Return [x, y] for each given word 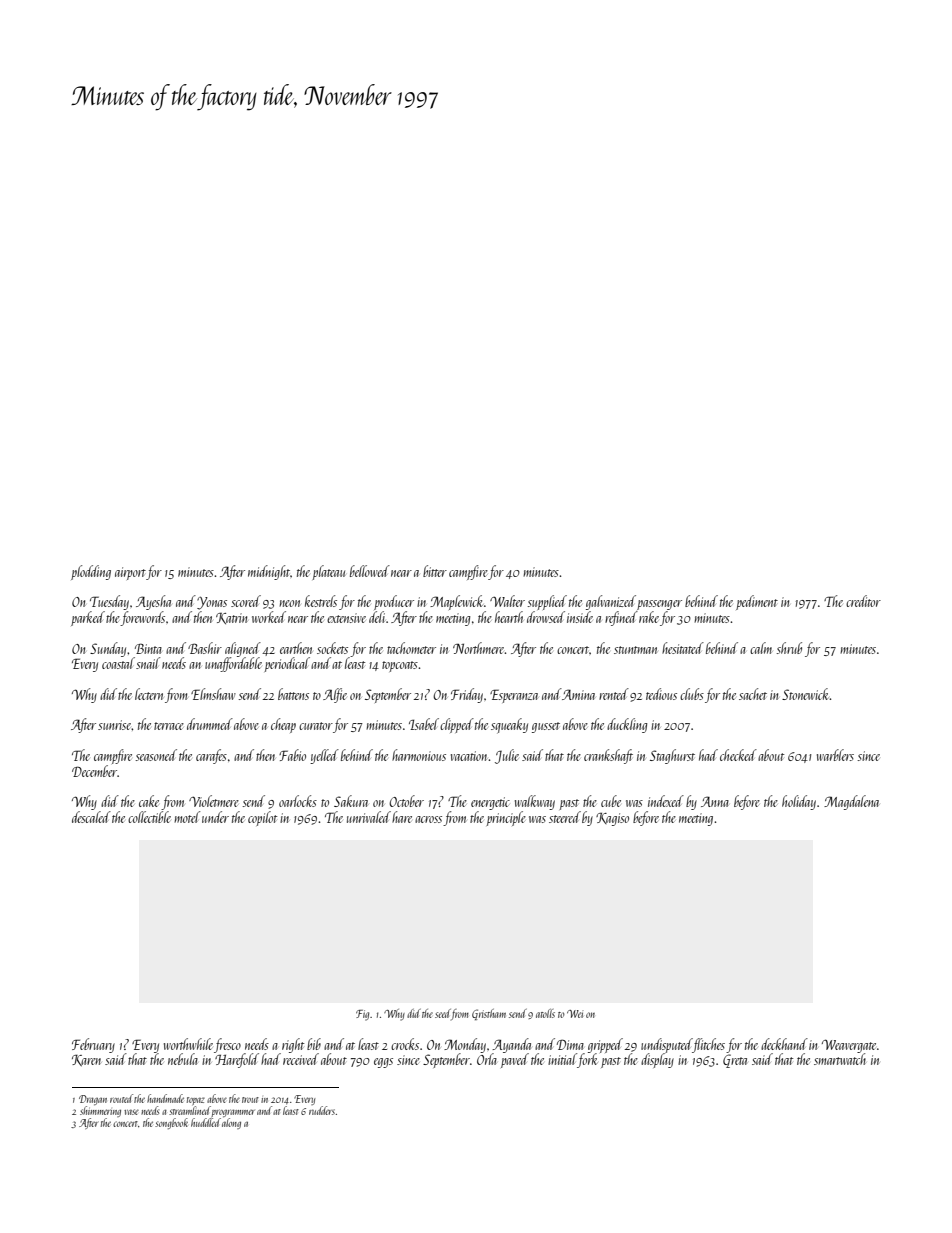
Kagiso [612, 819]
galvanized [611, 602]
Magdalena [851, 802]
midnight [269, 572]
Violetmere [214, 801]
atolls [545, 1013]
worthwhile [188, 1044]
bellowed [370, 571]
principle [506, 818]
